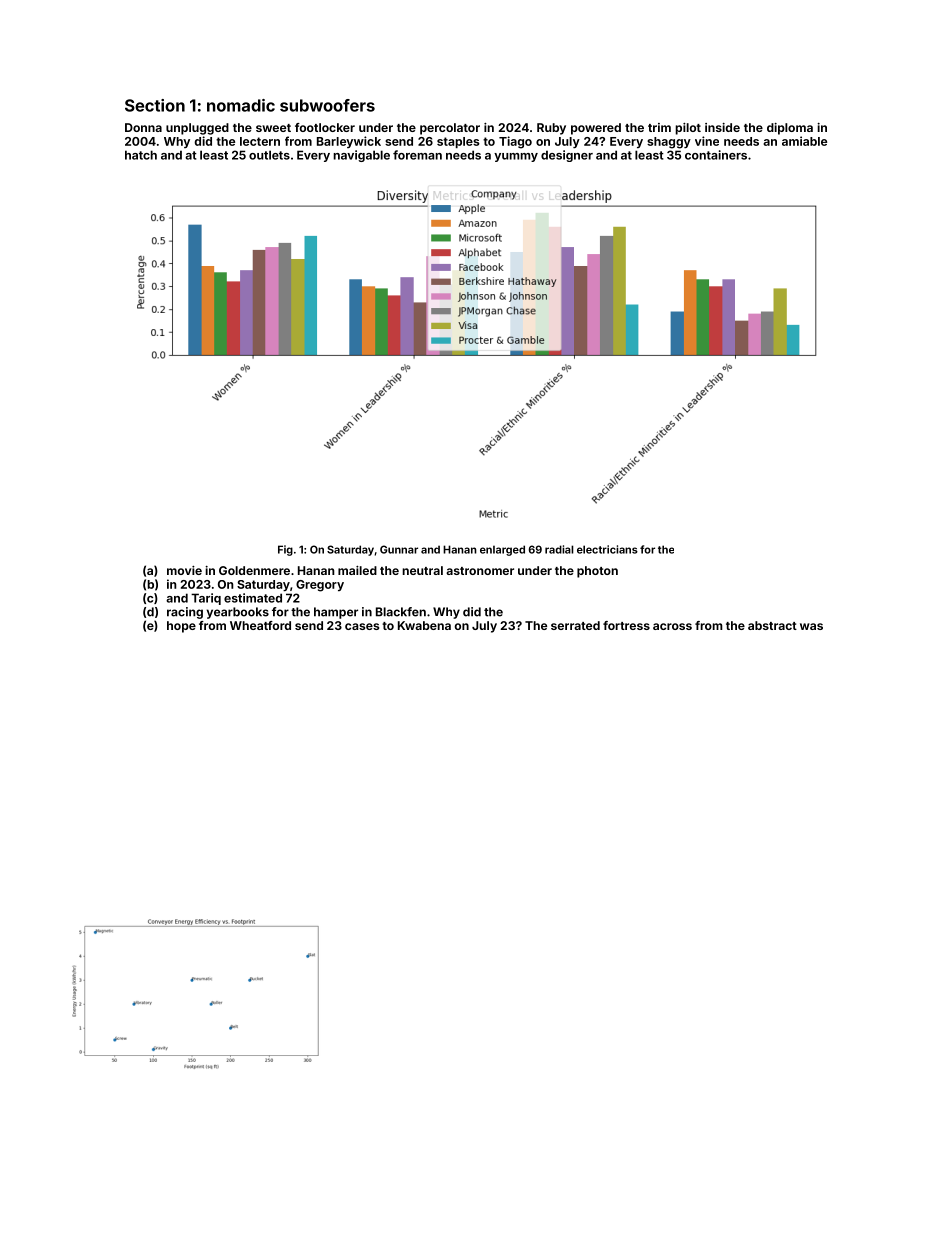  Describe the element at coordinates (722, 127) in the screenshot. I see `inside` at that location.
